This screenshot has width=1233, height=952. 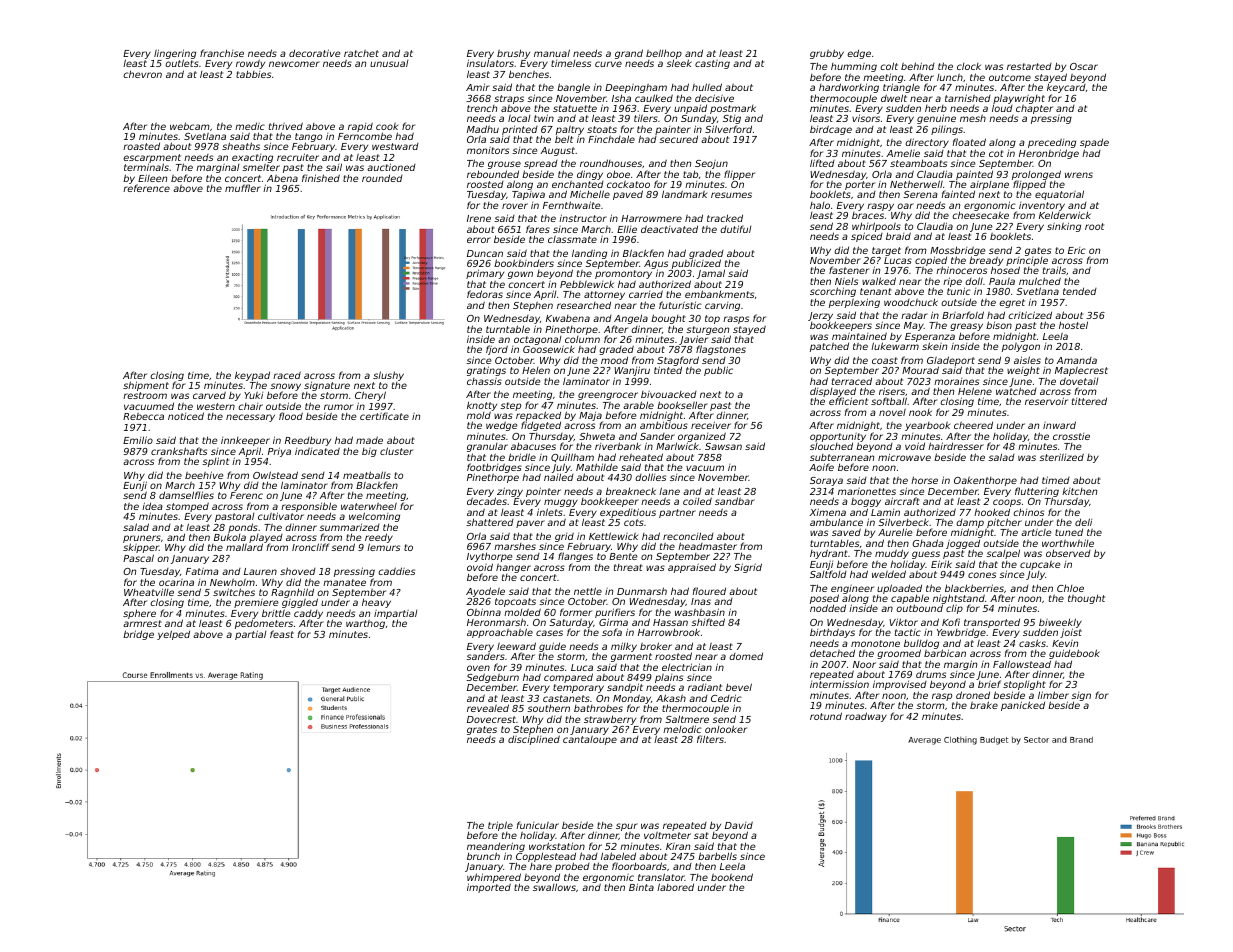 What do you see at coordinates (494, 878) in the screenshot?
I see `whimpered` at bounding box center [494, 878].
